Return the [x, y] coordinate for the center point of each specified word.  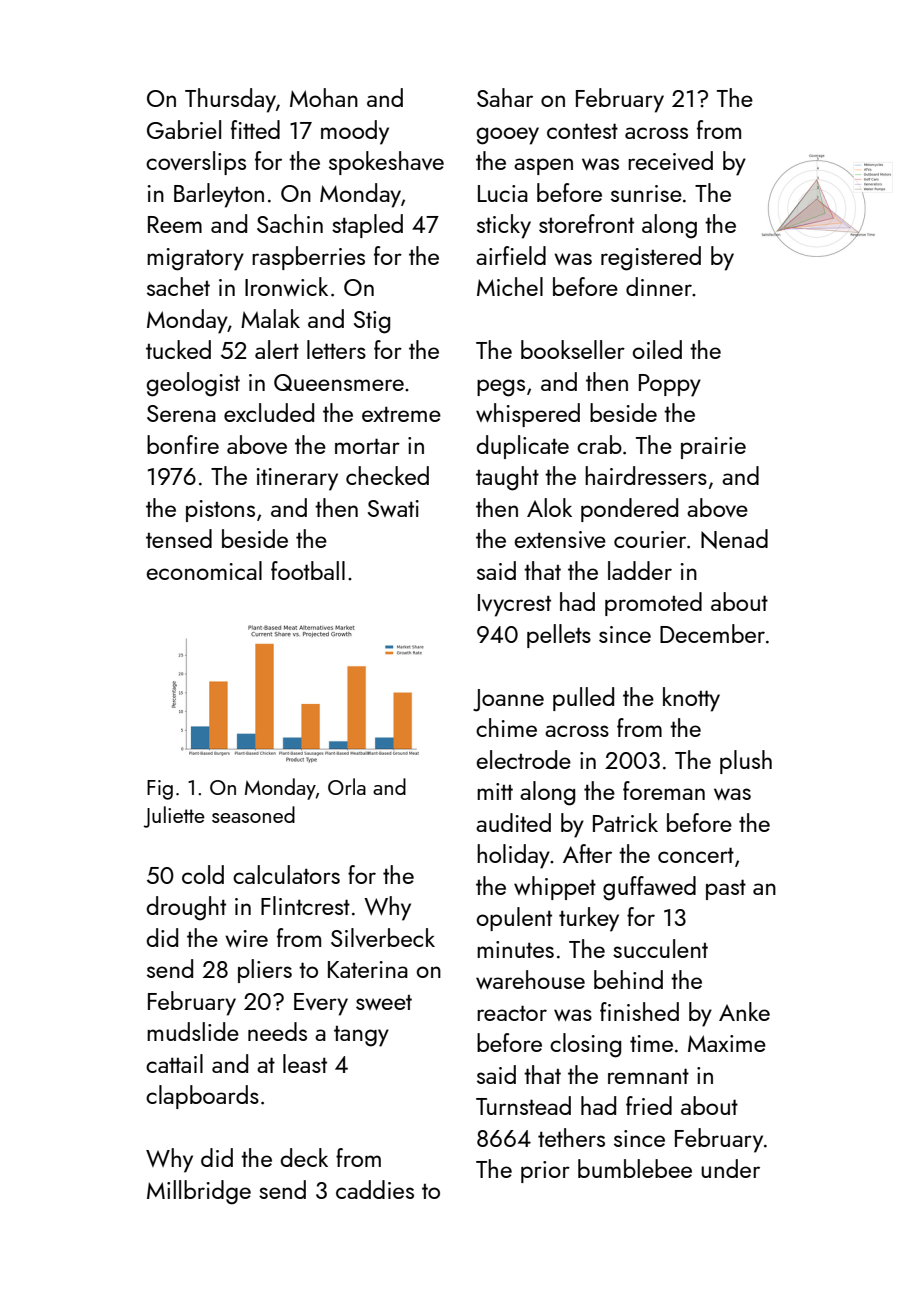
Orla [347, 786]
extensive [560, 539]
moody [355, 132]
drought [186, 908]
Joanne [508, 700]
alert [277, 349]
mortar [367, 446]
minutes [515, 949]
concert [696, 855]
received [670, 160]
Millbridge [199, 1192]
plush [746, 762]
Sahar [505, 97]
